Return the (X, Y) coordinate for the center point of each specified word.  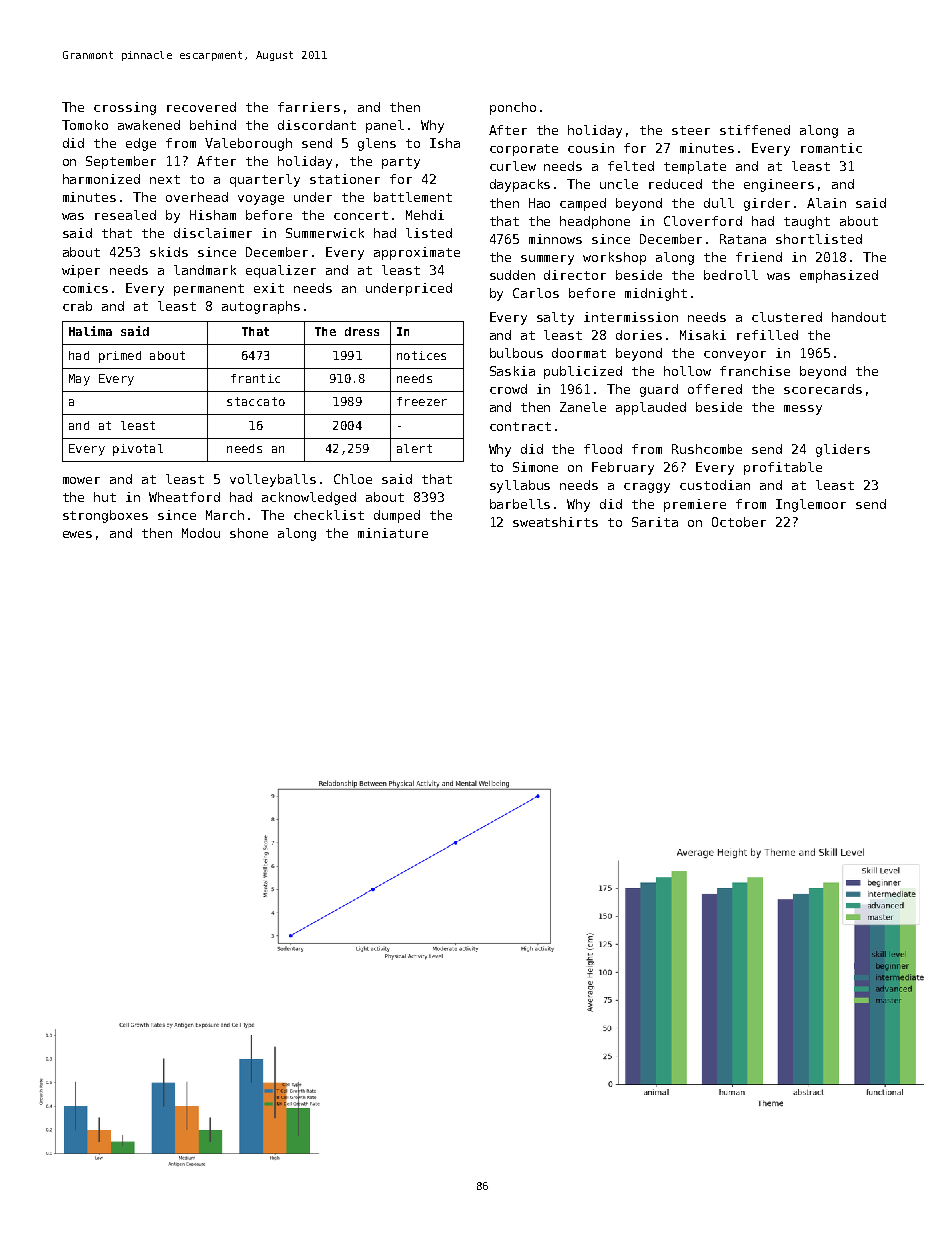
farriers (309, 107)
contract (520, 426)
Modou (201, 533)
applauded (651, 408)
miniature (393, 533)
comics (85, 288)
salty (555, 318)
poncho (513, 108)
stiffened (755, 130)
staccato (256, 401)
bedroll (731, 275)
